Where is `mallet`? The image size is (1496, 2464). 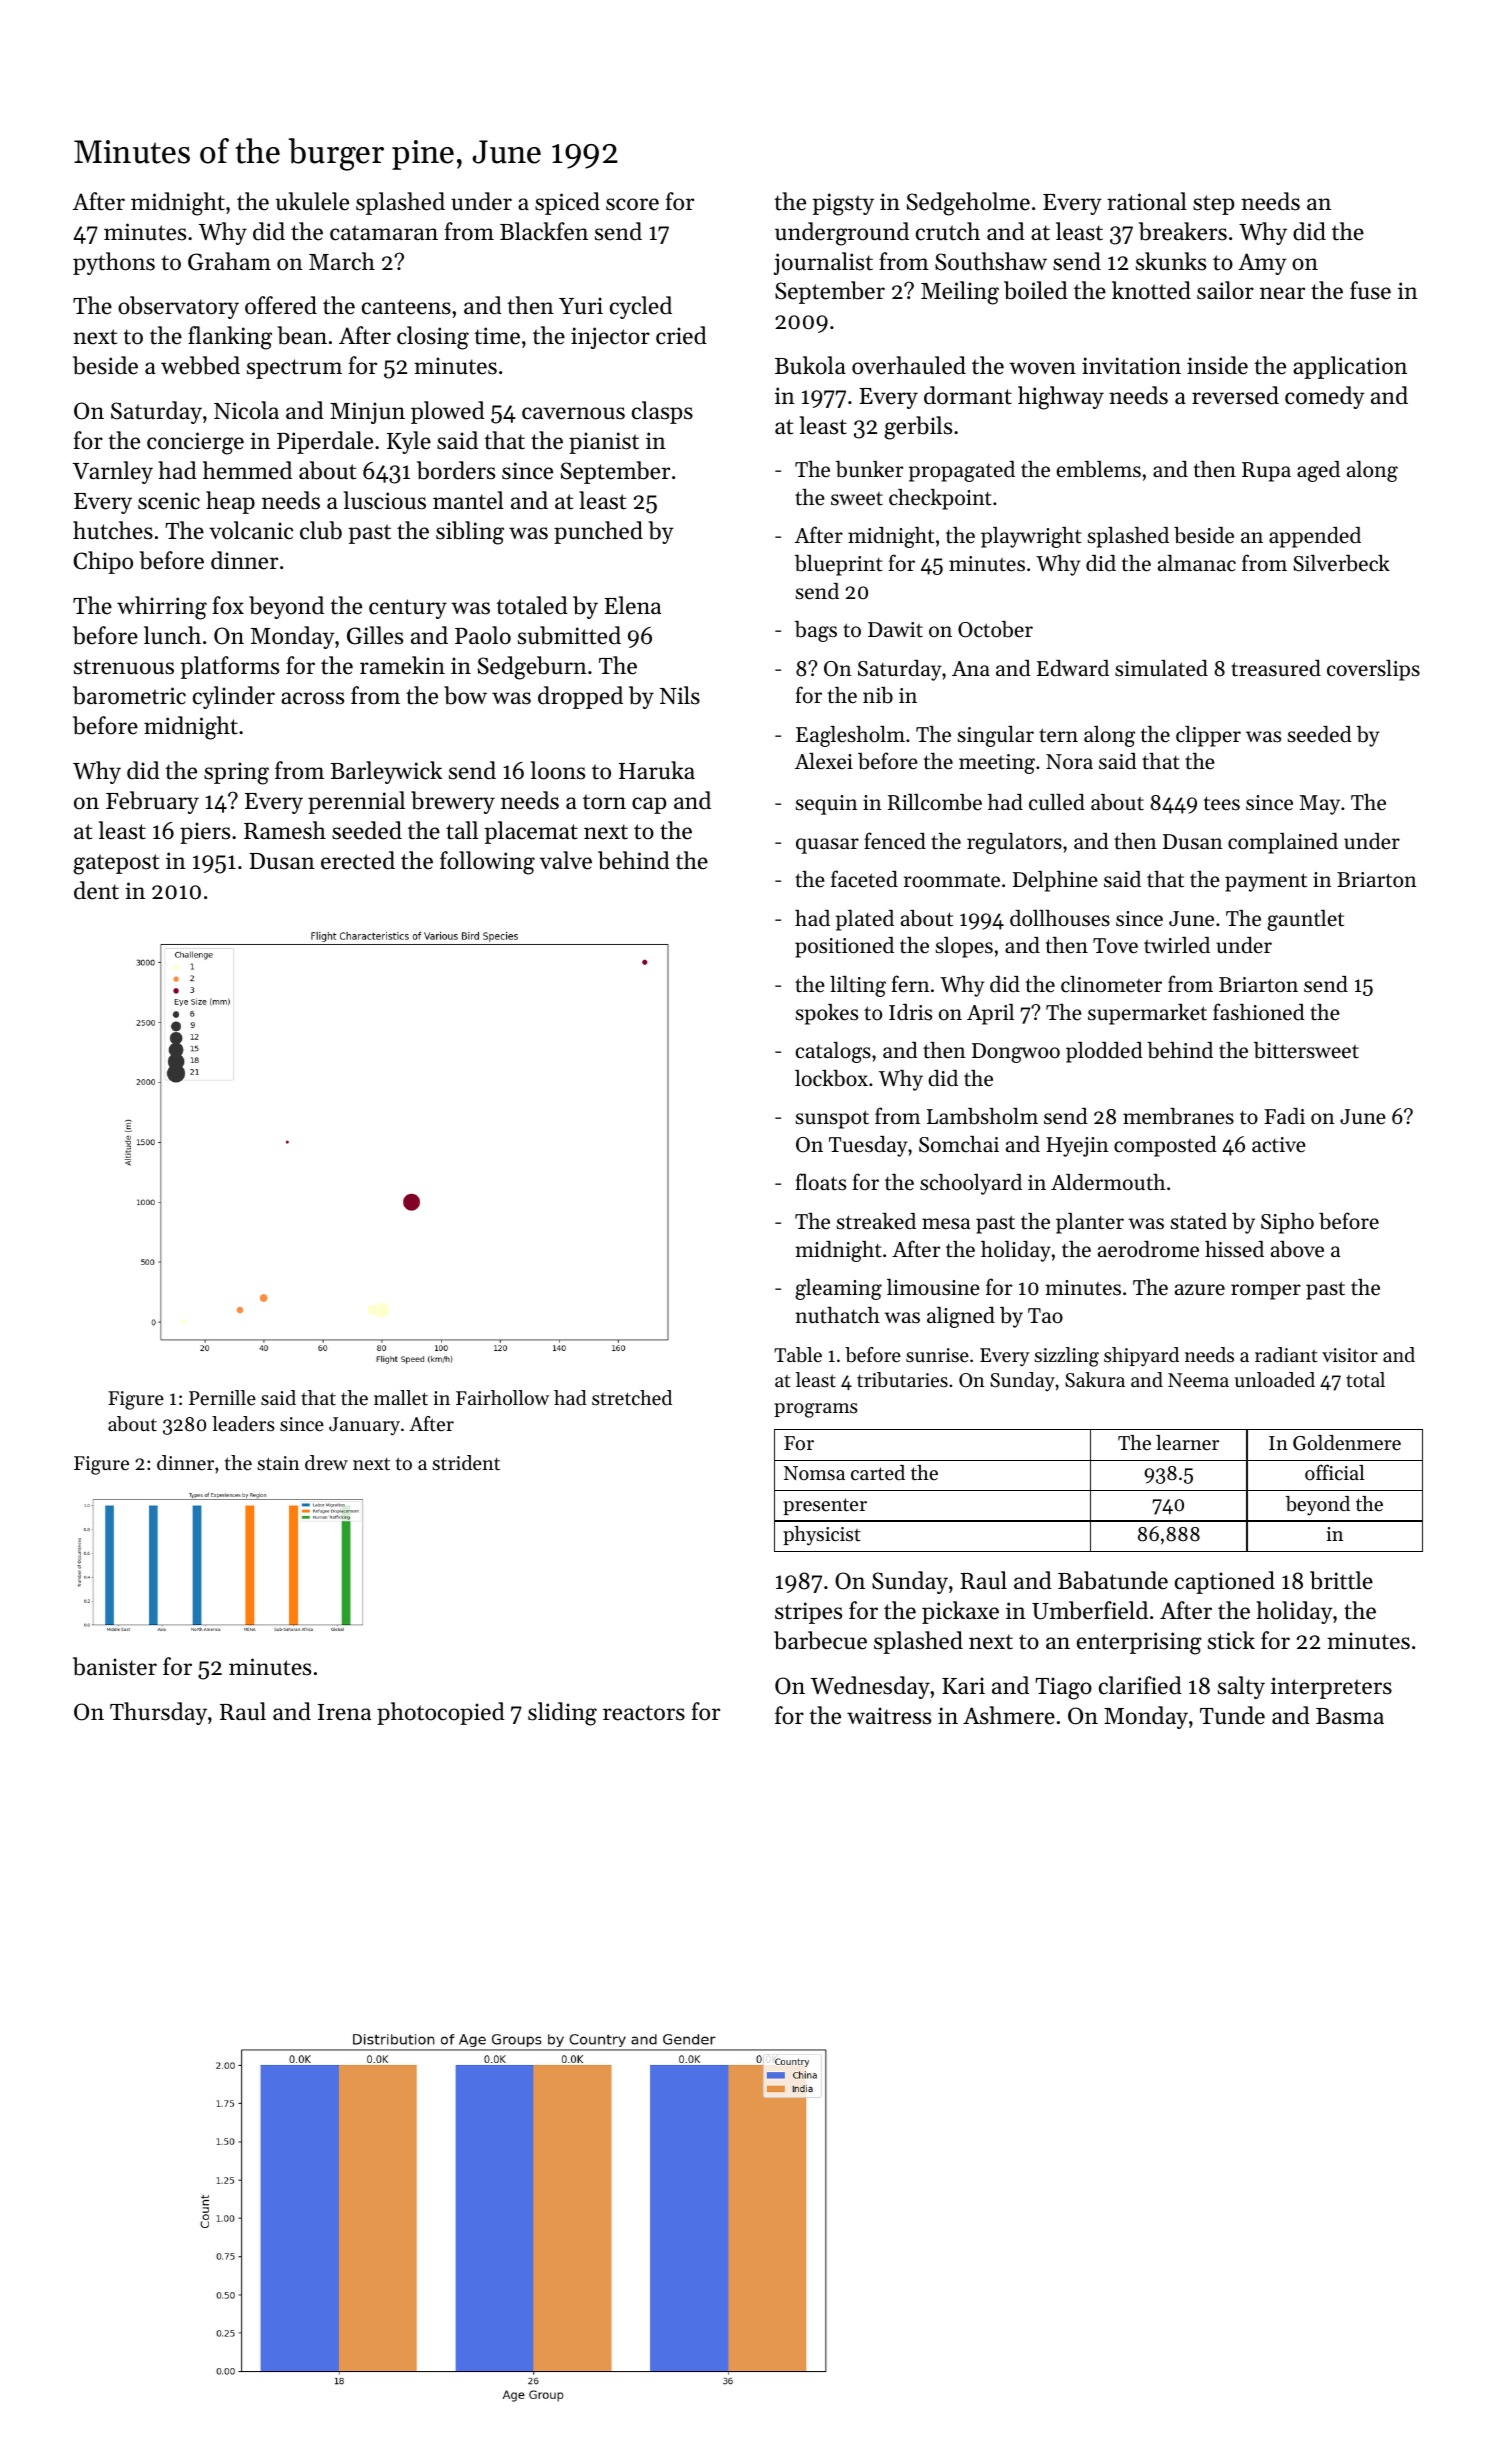 mallet is located at coordinates (401, 1398).
